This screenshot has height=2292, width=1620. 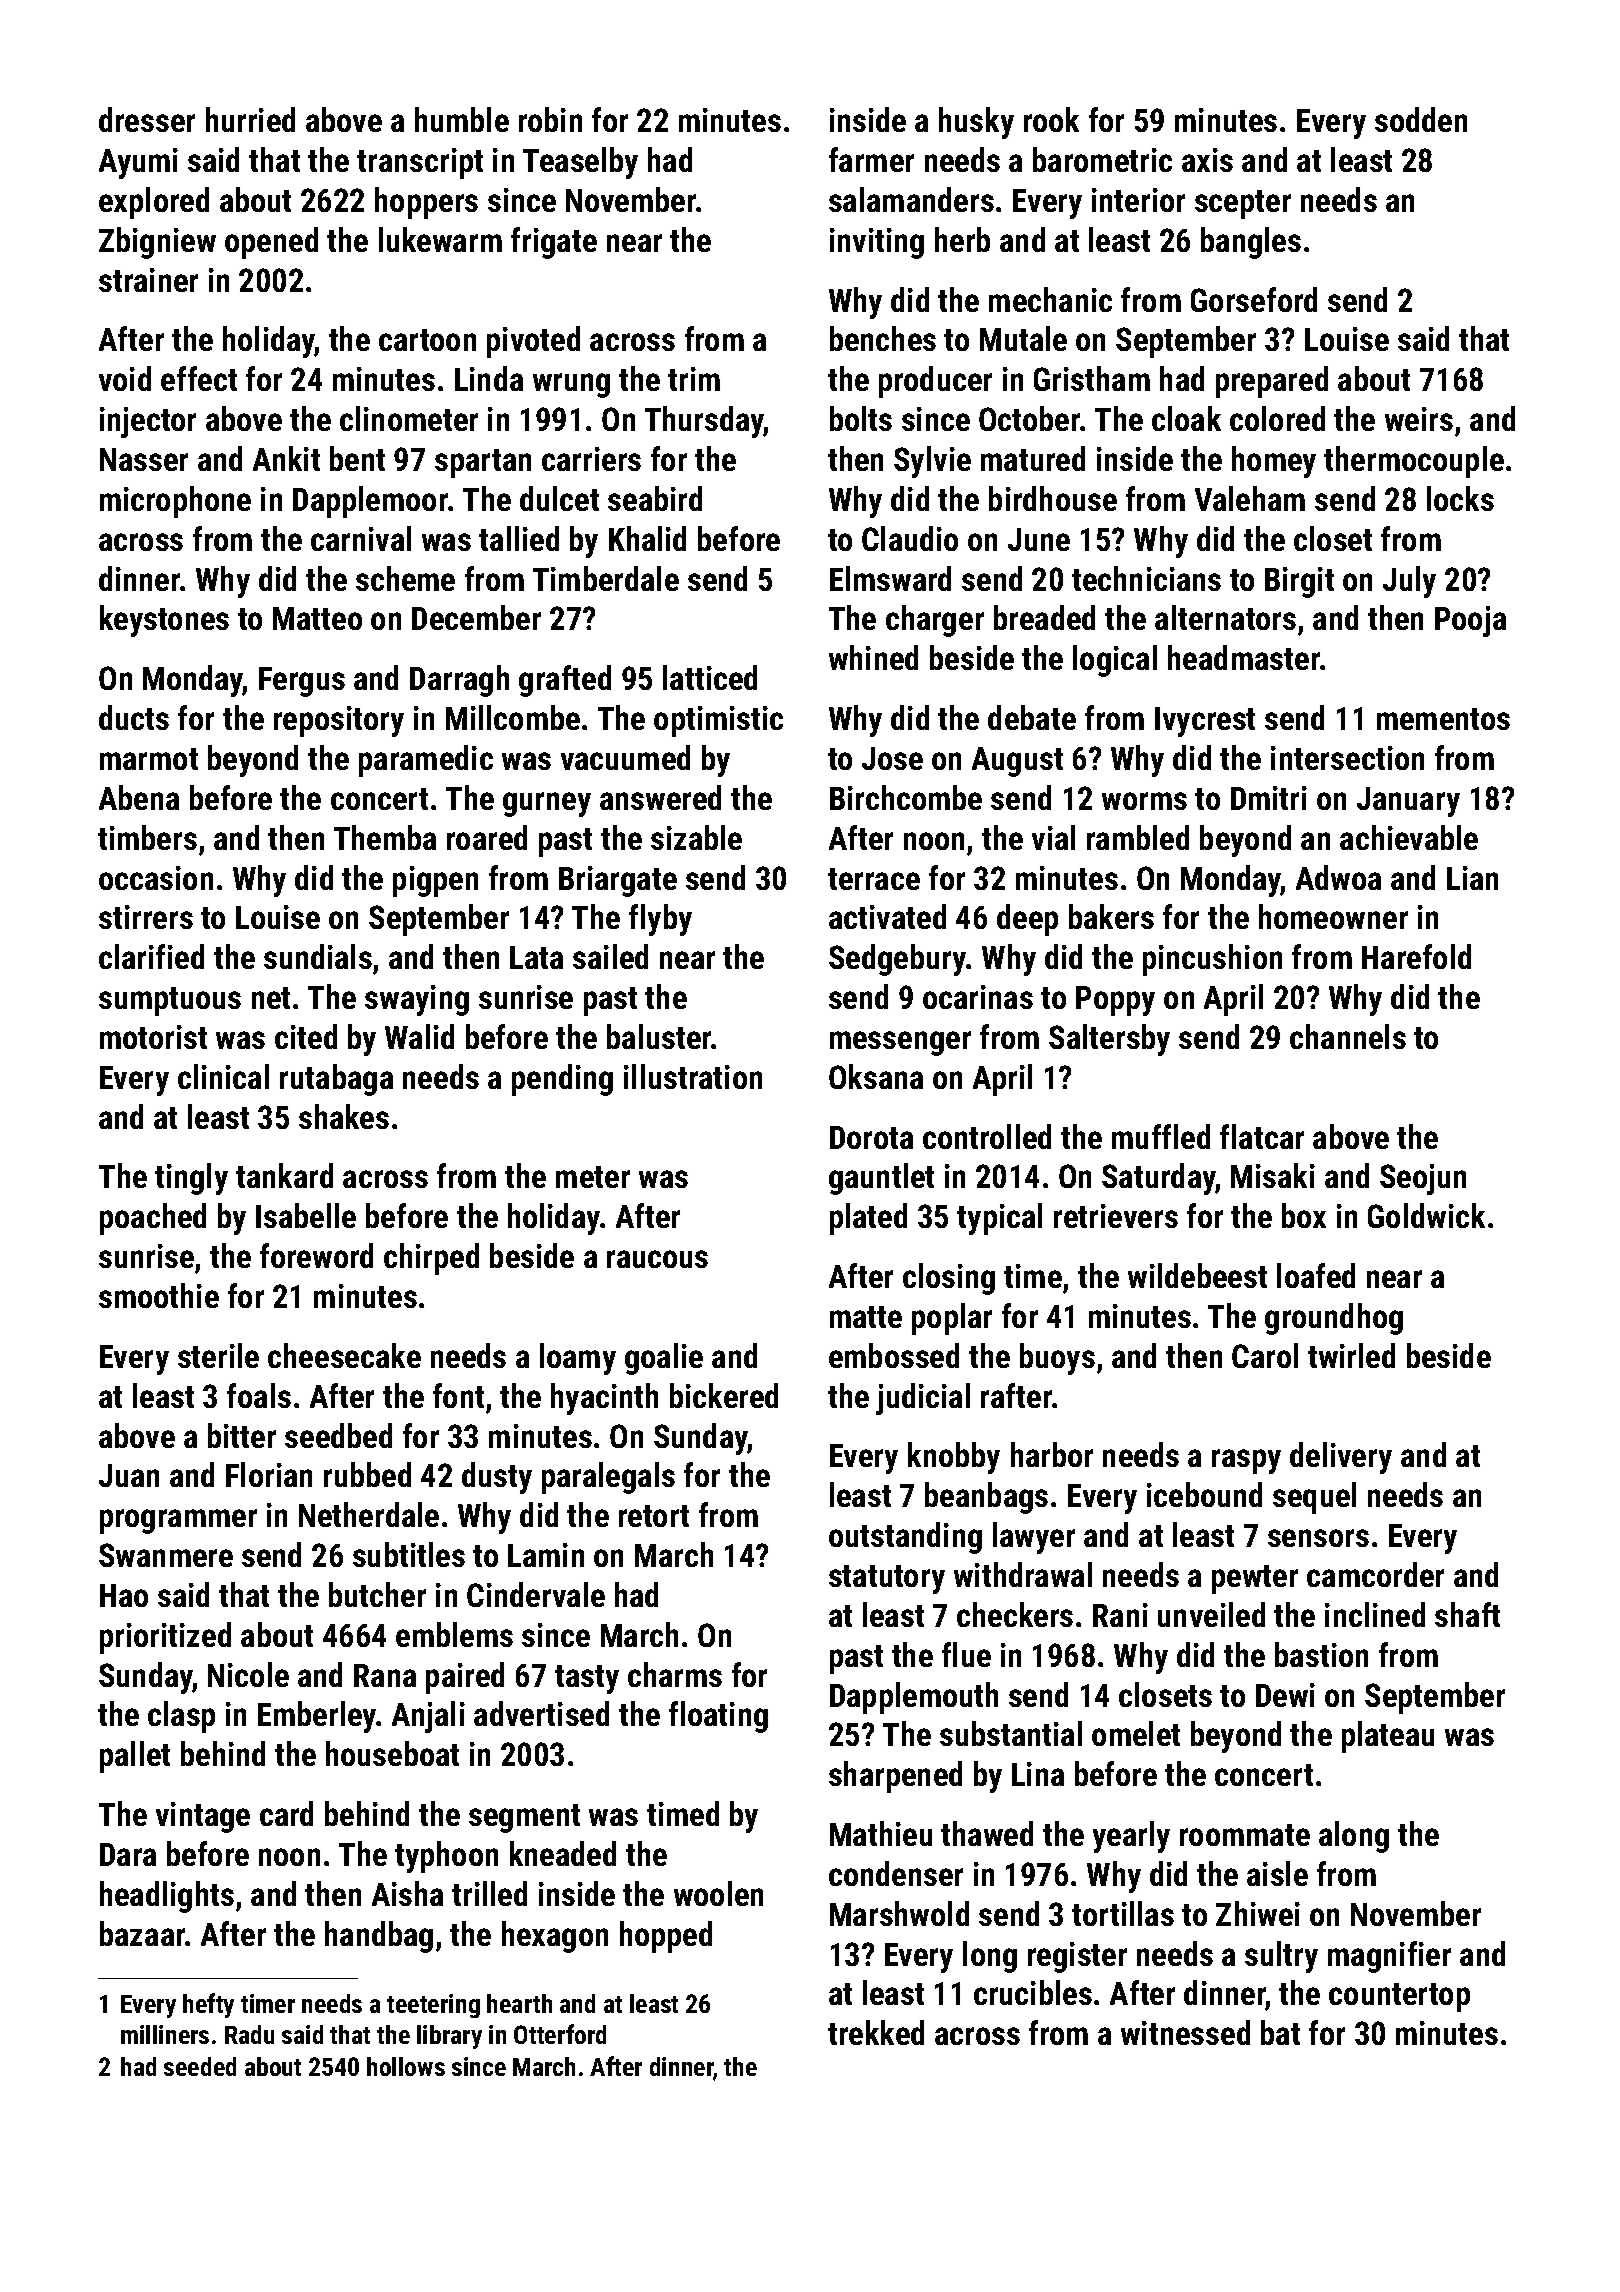 What do you see at coordinates (462, 119) in the screenshot?
I see `humble` at bounding box center [462, 119].
